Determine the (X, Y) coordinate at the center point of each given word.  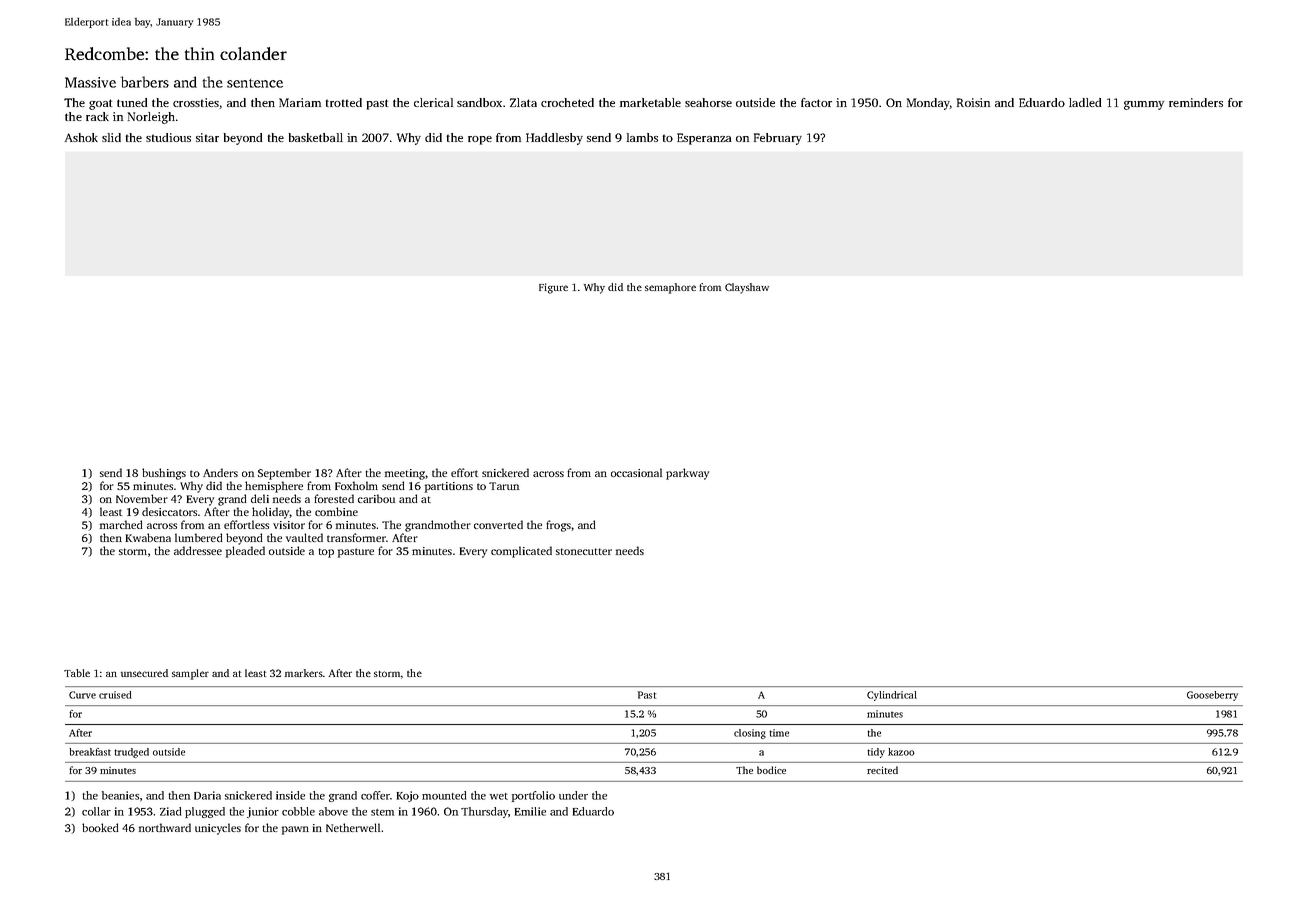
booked (100, 827)
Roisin (973, 102)
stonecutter (584, 551)
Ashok (81, 137)
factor (816, 102)
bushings (164, 474)
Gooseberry (1212, 696)
